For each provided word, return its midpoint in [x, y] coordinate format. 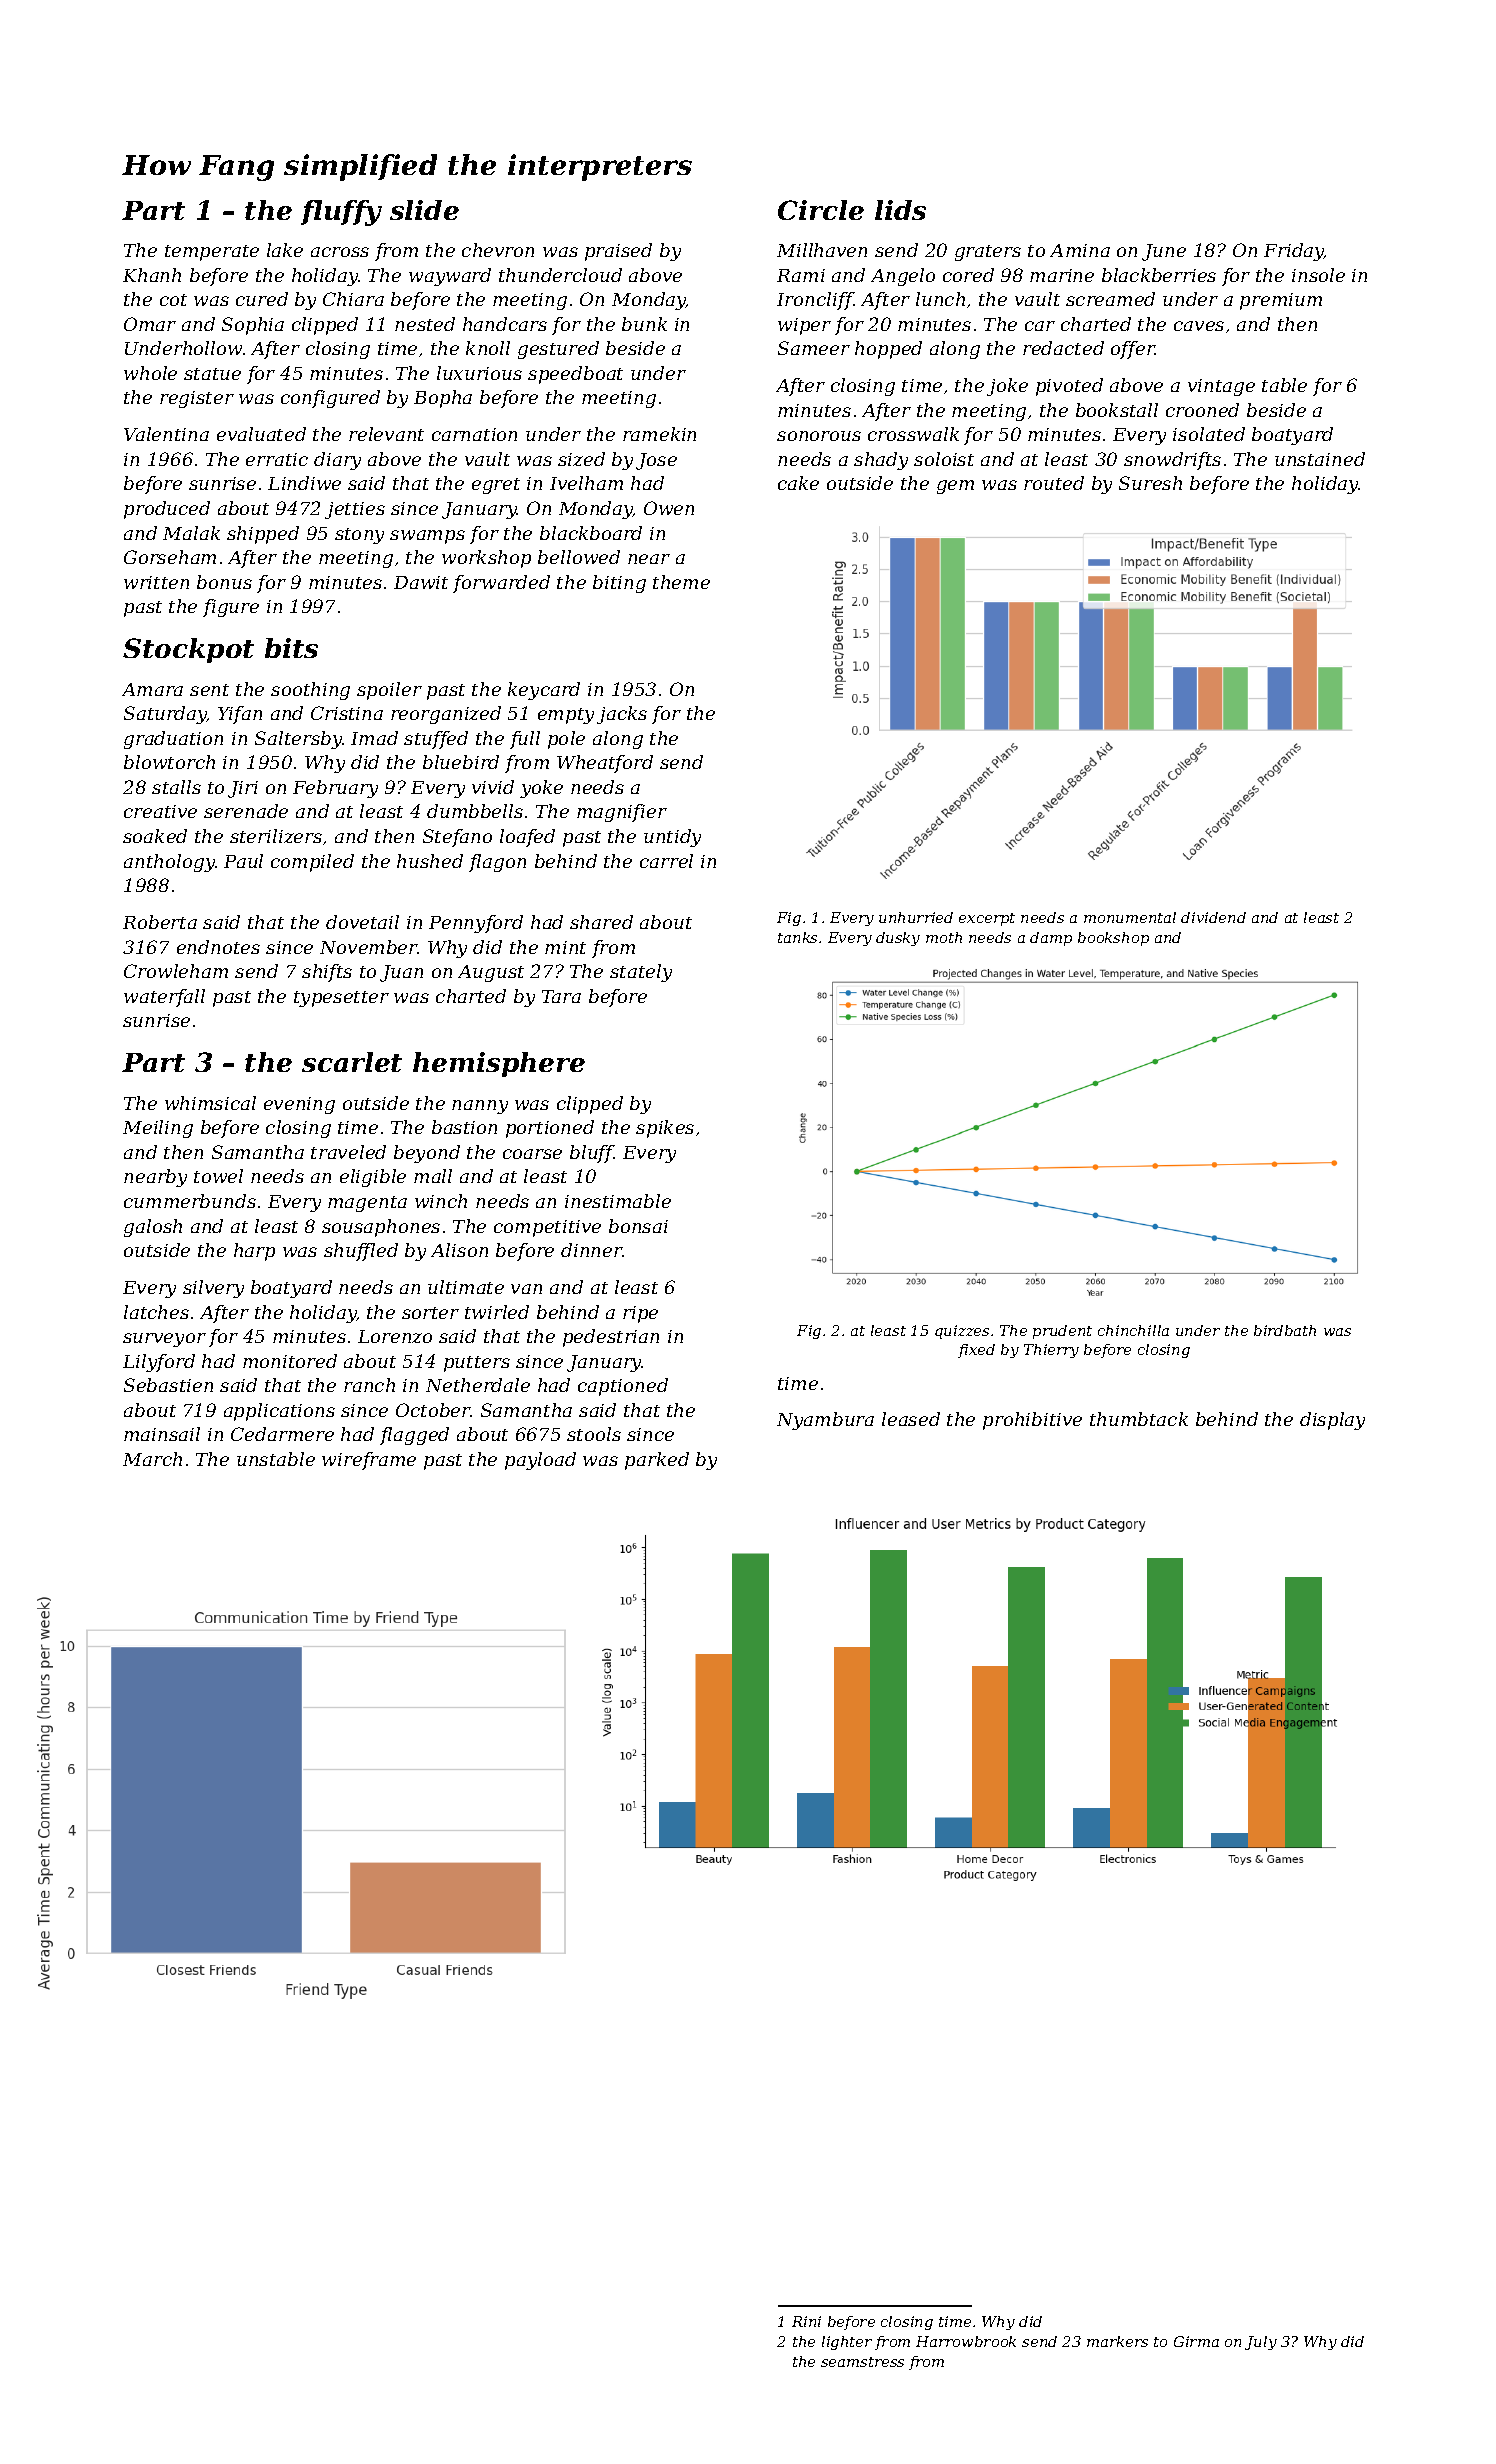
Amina [1080, 250]
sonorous [819, 436]
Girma [1196, 2341]
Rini [806, 2321]
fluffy [341, 213]
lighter [847, 2343]
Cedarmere [282, 1434]
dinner [592, 1250]
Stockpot [188, 650]
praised [618, 252]
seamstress [862, 2362]
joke [1007, 387]
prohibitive [1032, 1421]
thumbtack [1139, 1419]
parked [657, 1461]
